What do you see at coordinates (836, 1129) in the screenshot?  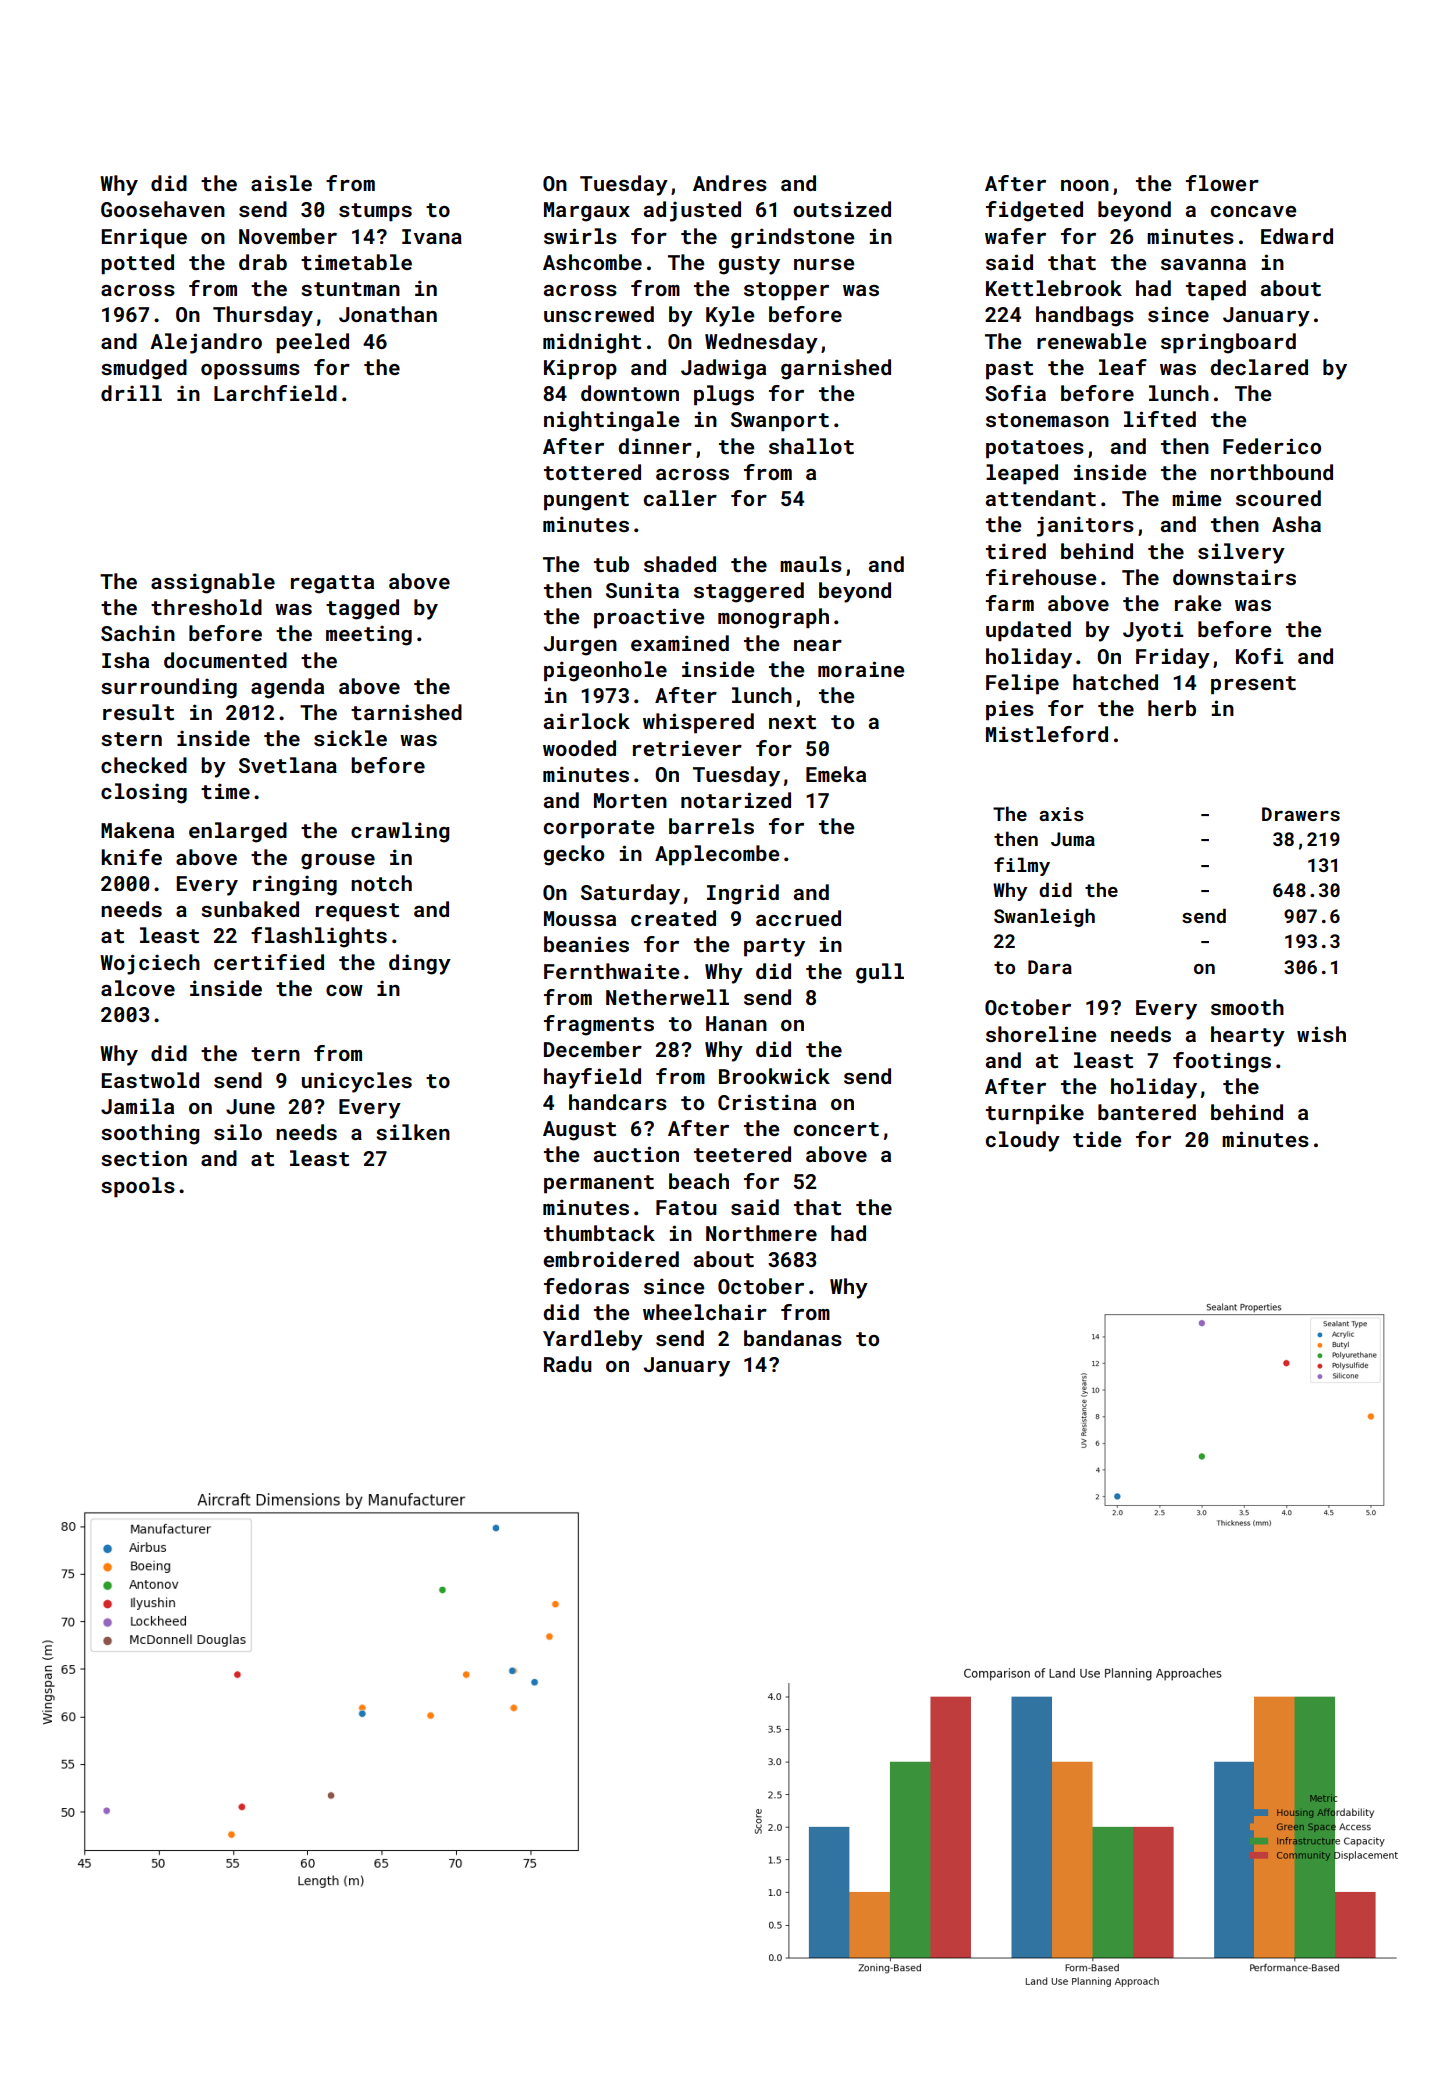 I see `concert` at bounding box center [836, 1129].
